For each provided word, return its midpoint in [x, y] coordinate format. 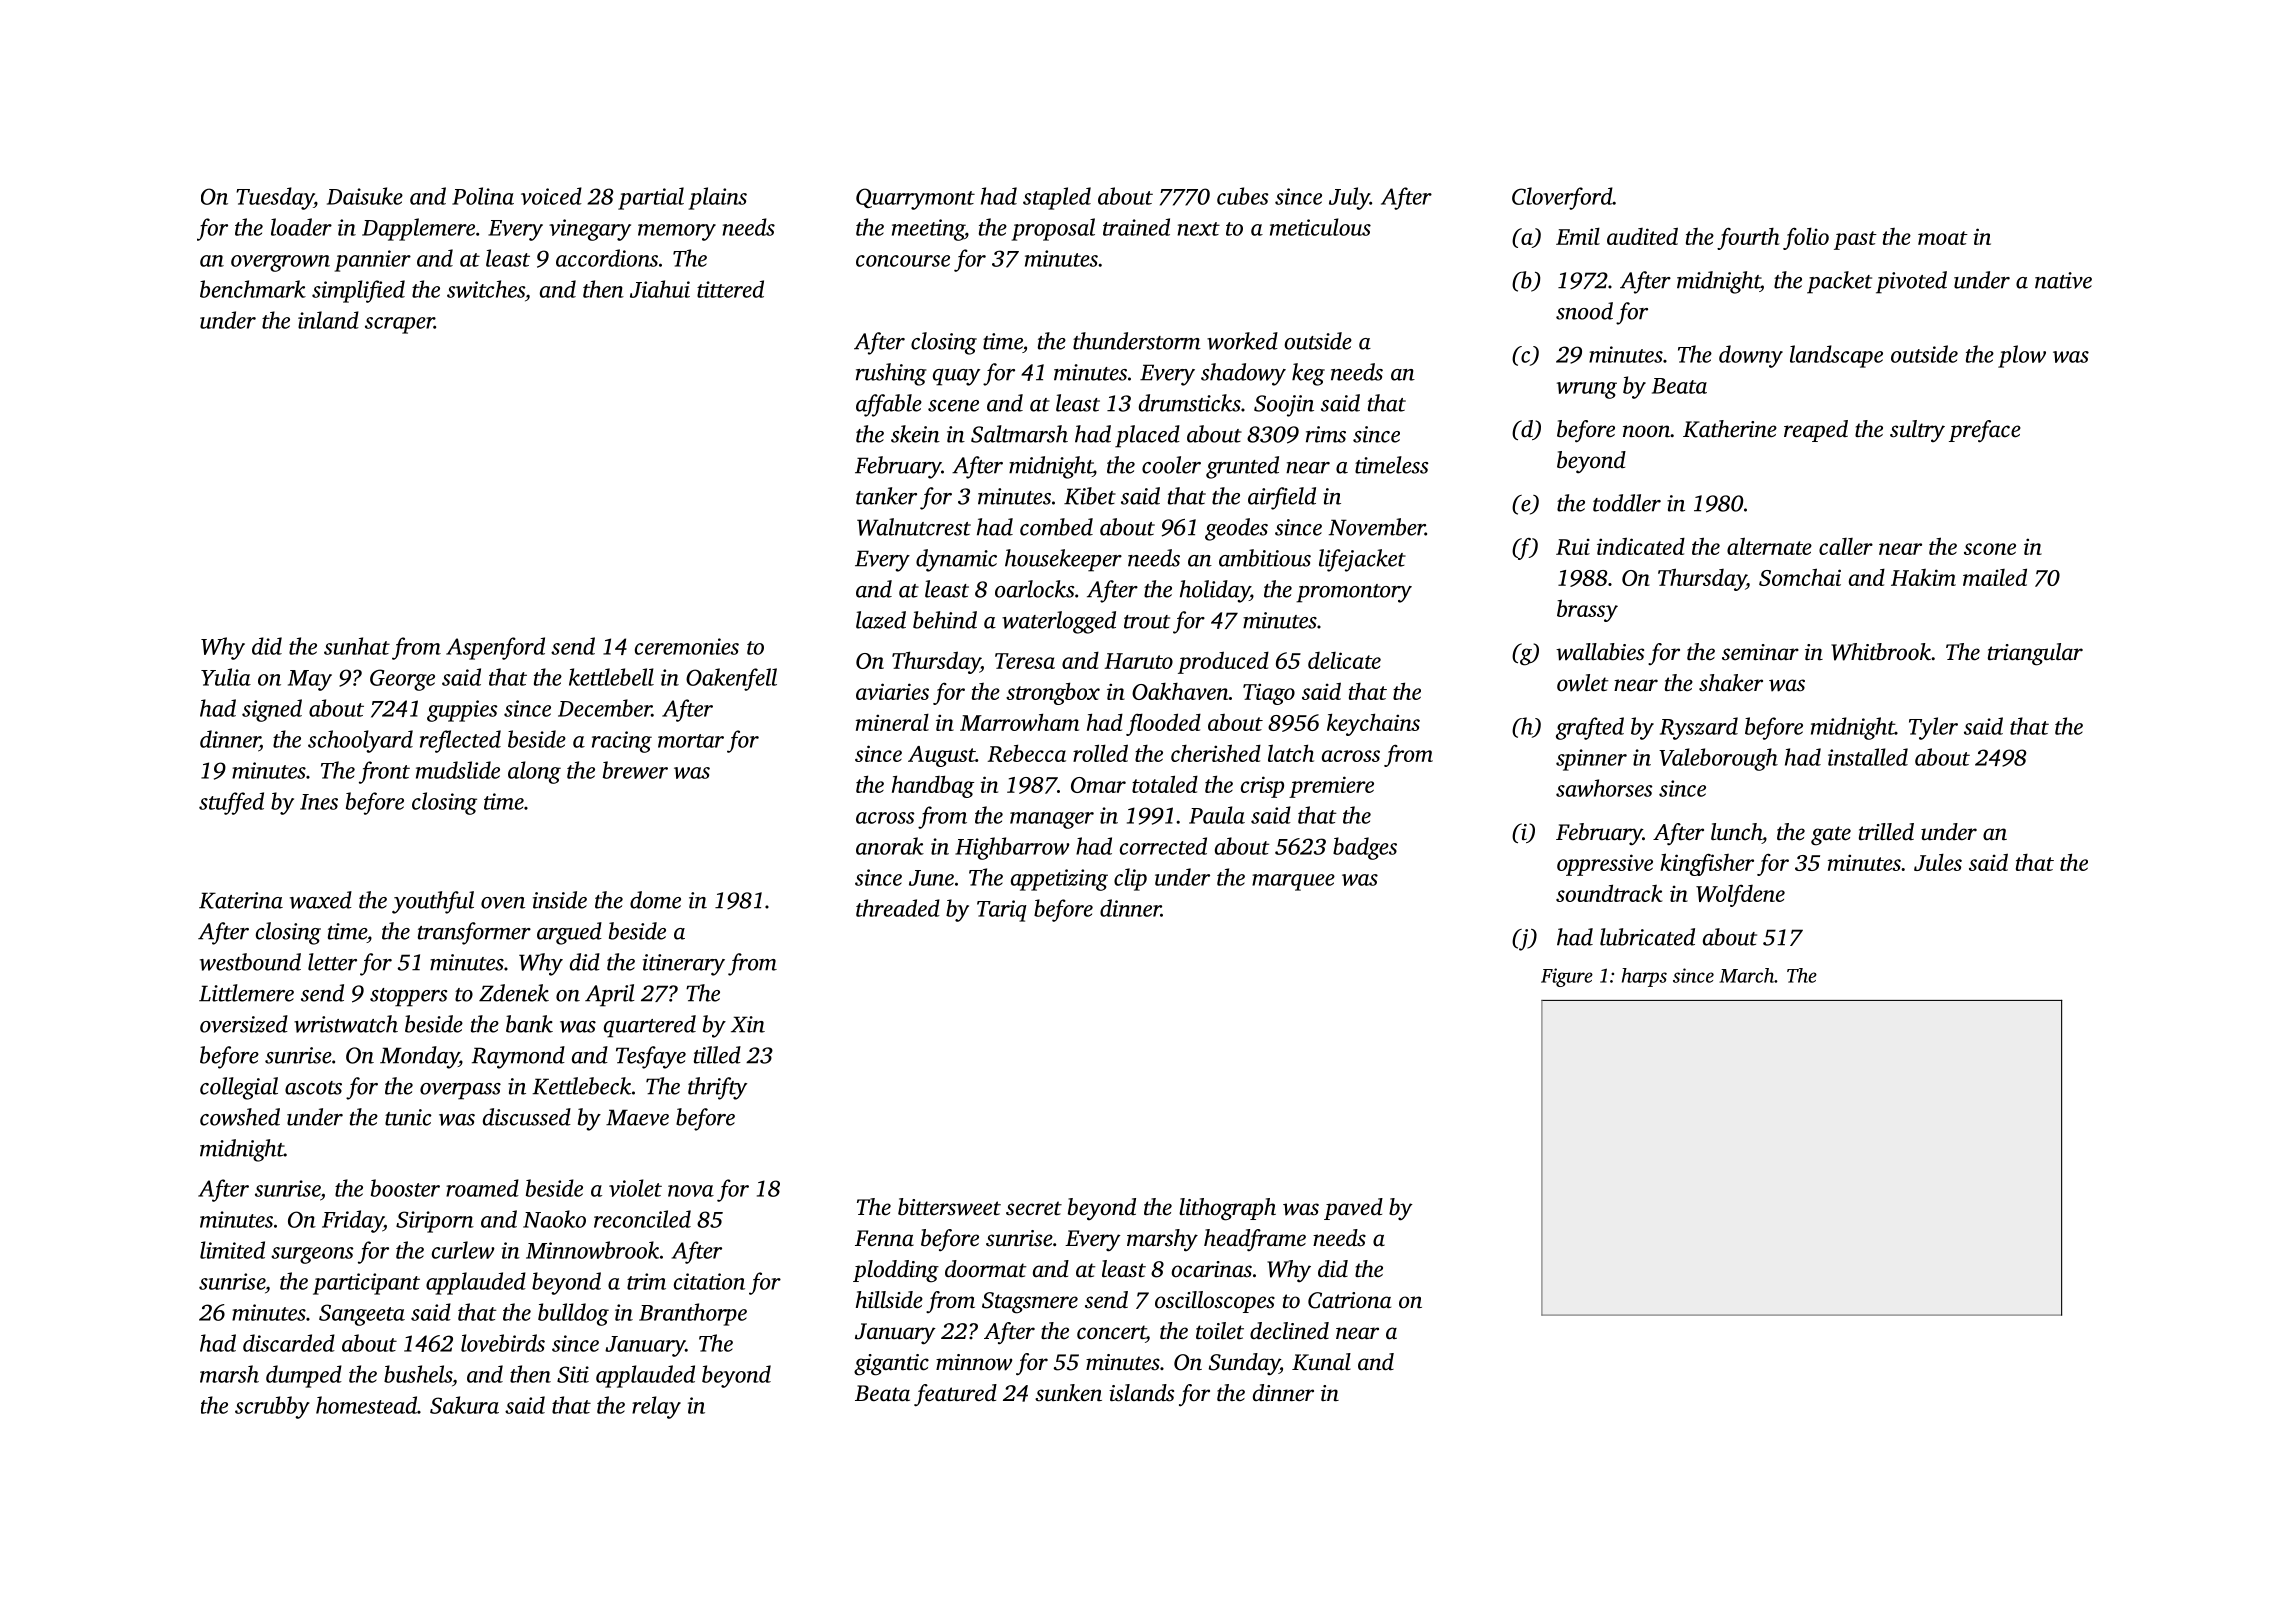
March [1746, 975]
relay [656, 1407]
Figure [1567, 977]
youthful [433, 902]
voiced [551, 196]
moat [1943, 238]
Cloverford [1562, 198]
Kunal [1321, 1362]
